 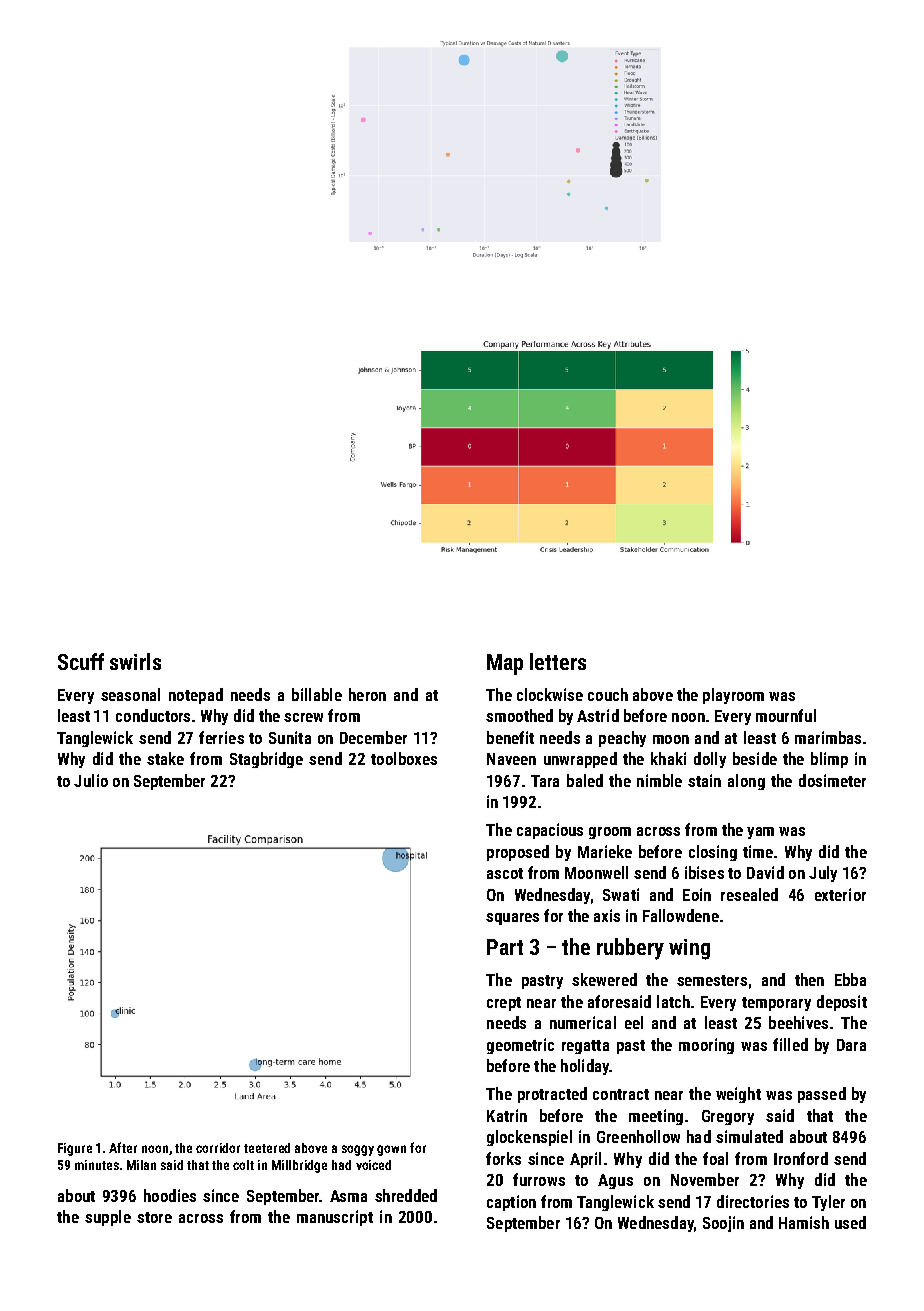 What do you see at coordinates (303, 717) in the document?
I see `screw` at bounding box center [303, 717].
